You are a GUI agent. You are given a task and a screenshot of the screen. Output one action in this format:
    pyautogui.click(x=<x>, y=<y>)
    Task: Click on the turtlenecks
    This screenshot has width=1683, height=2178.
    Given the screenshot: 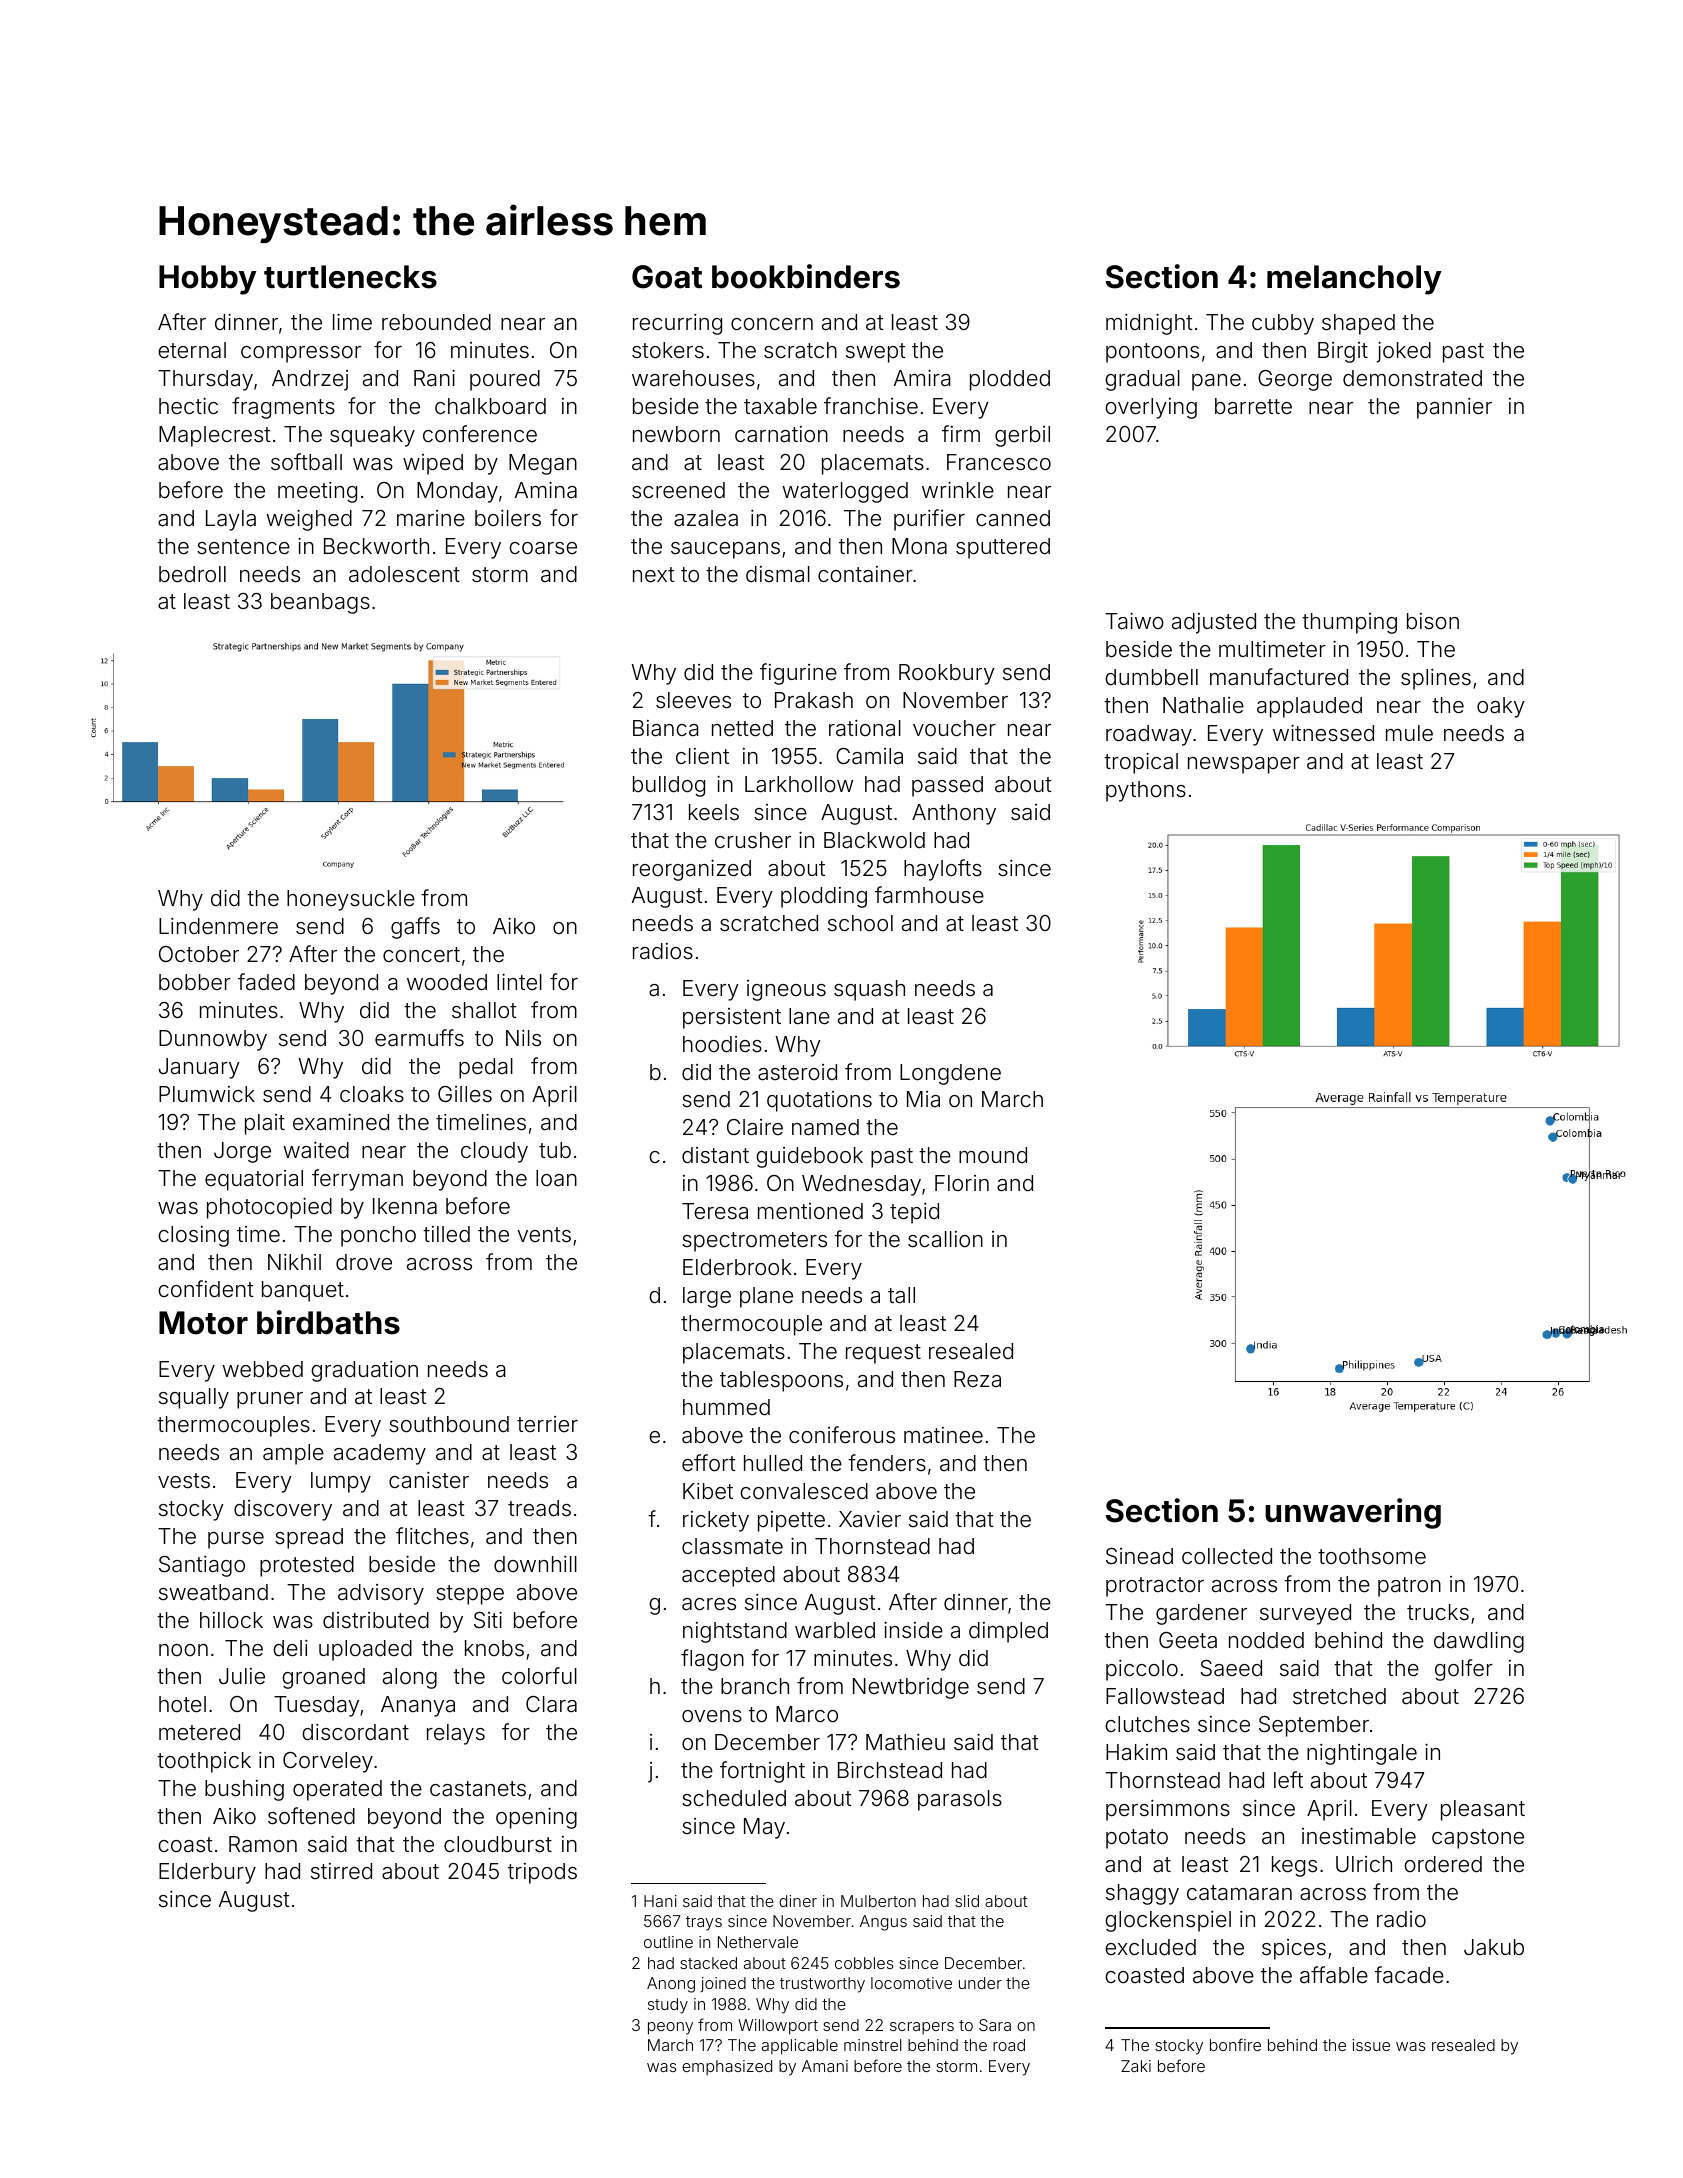 What is the action you would take?
    pyautogui.click(x=350, y=277)
